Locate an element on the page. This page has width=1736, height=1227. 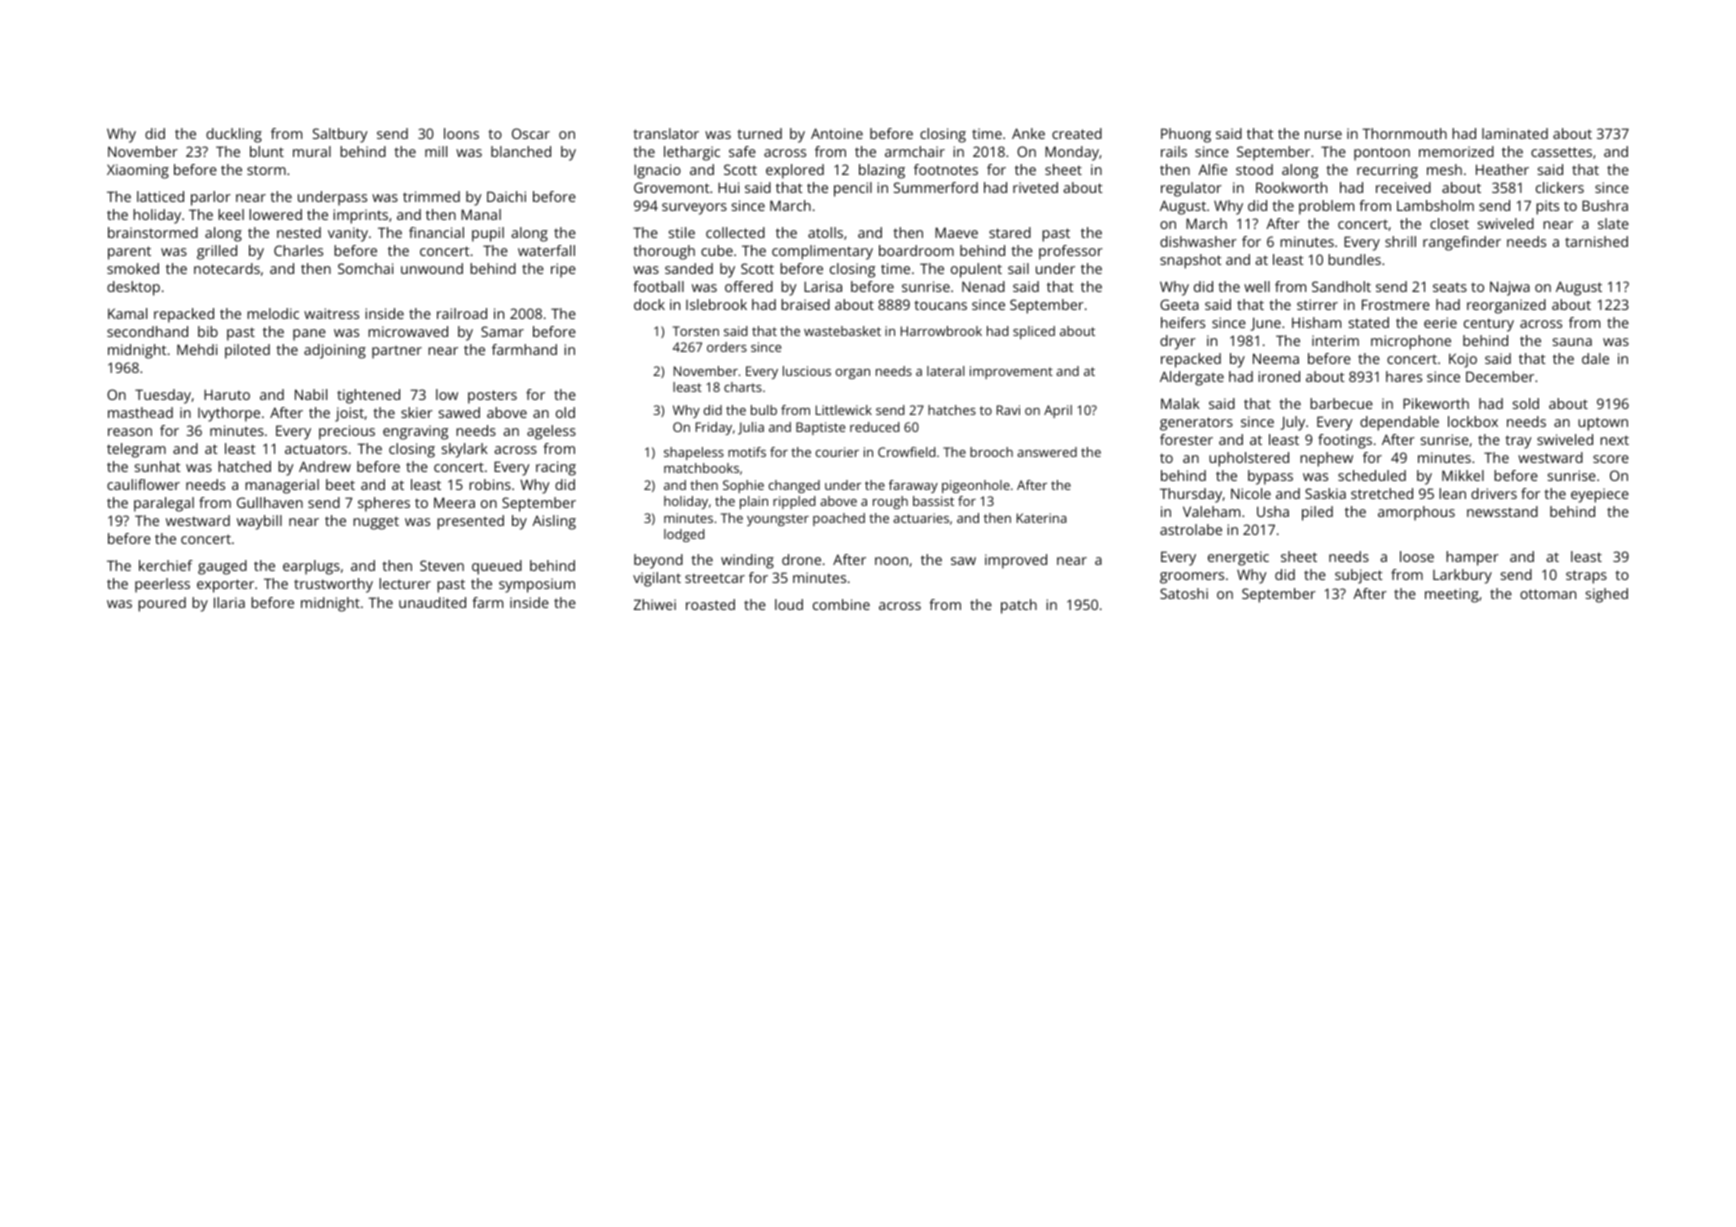
motifs is located at coordinates (747, 452).
